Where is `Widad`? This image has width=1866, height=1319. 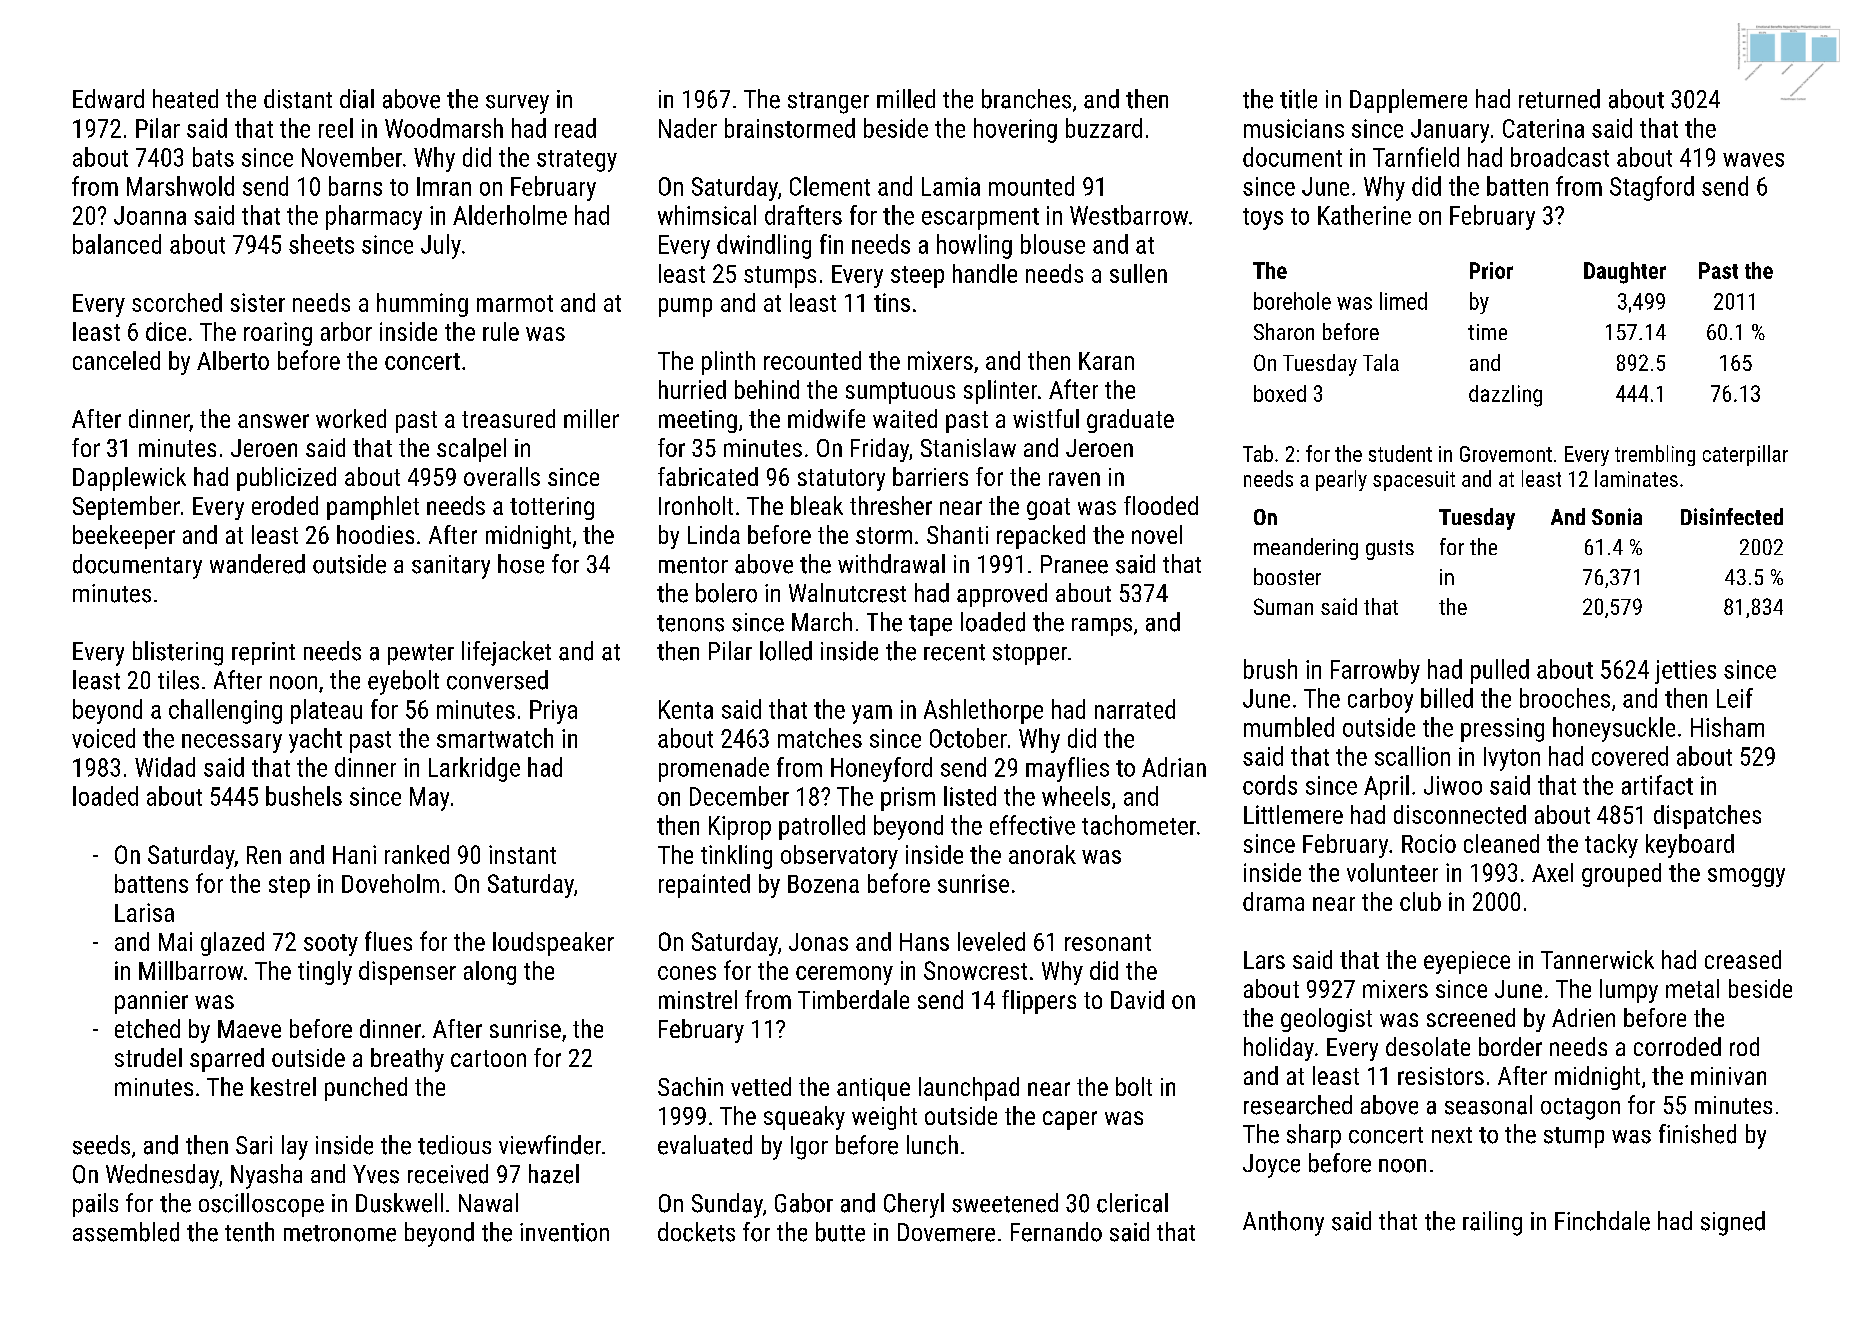 Widad is located at coordinates (165, 767).
